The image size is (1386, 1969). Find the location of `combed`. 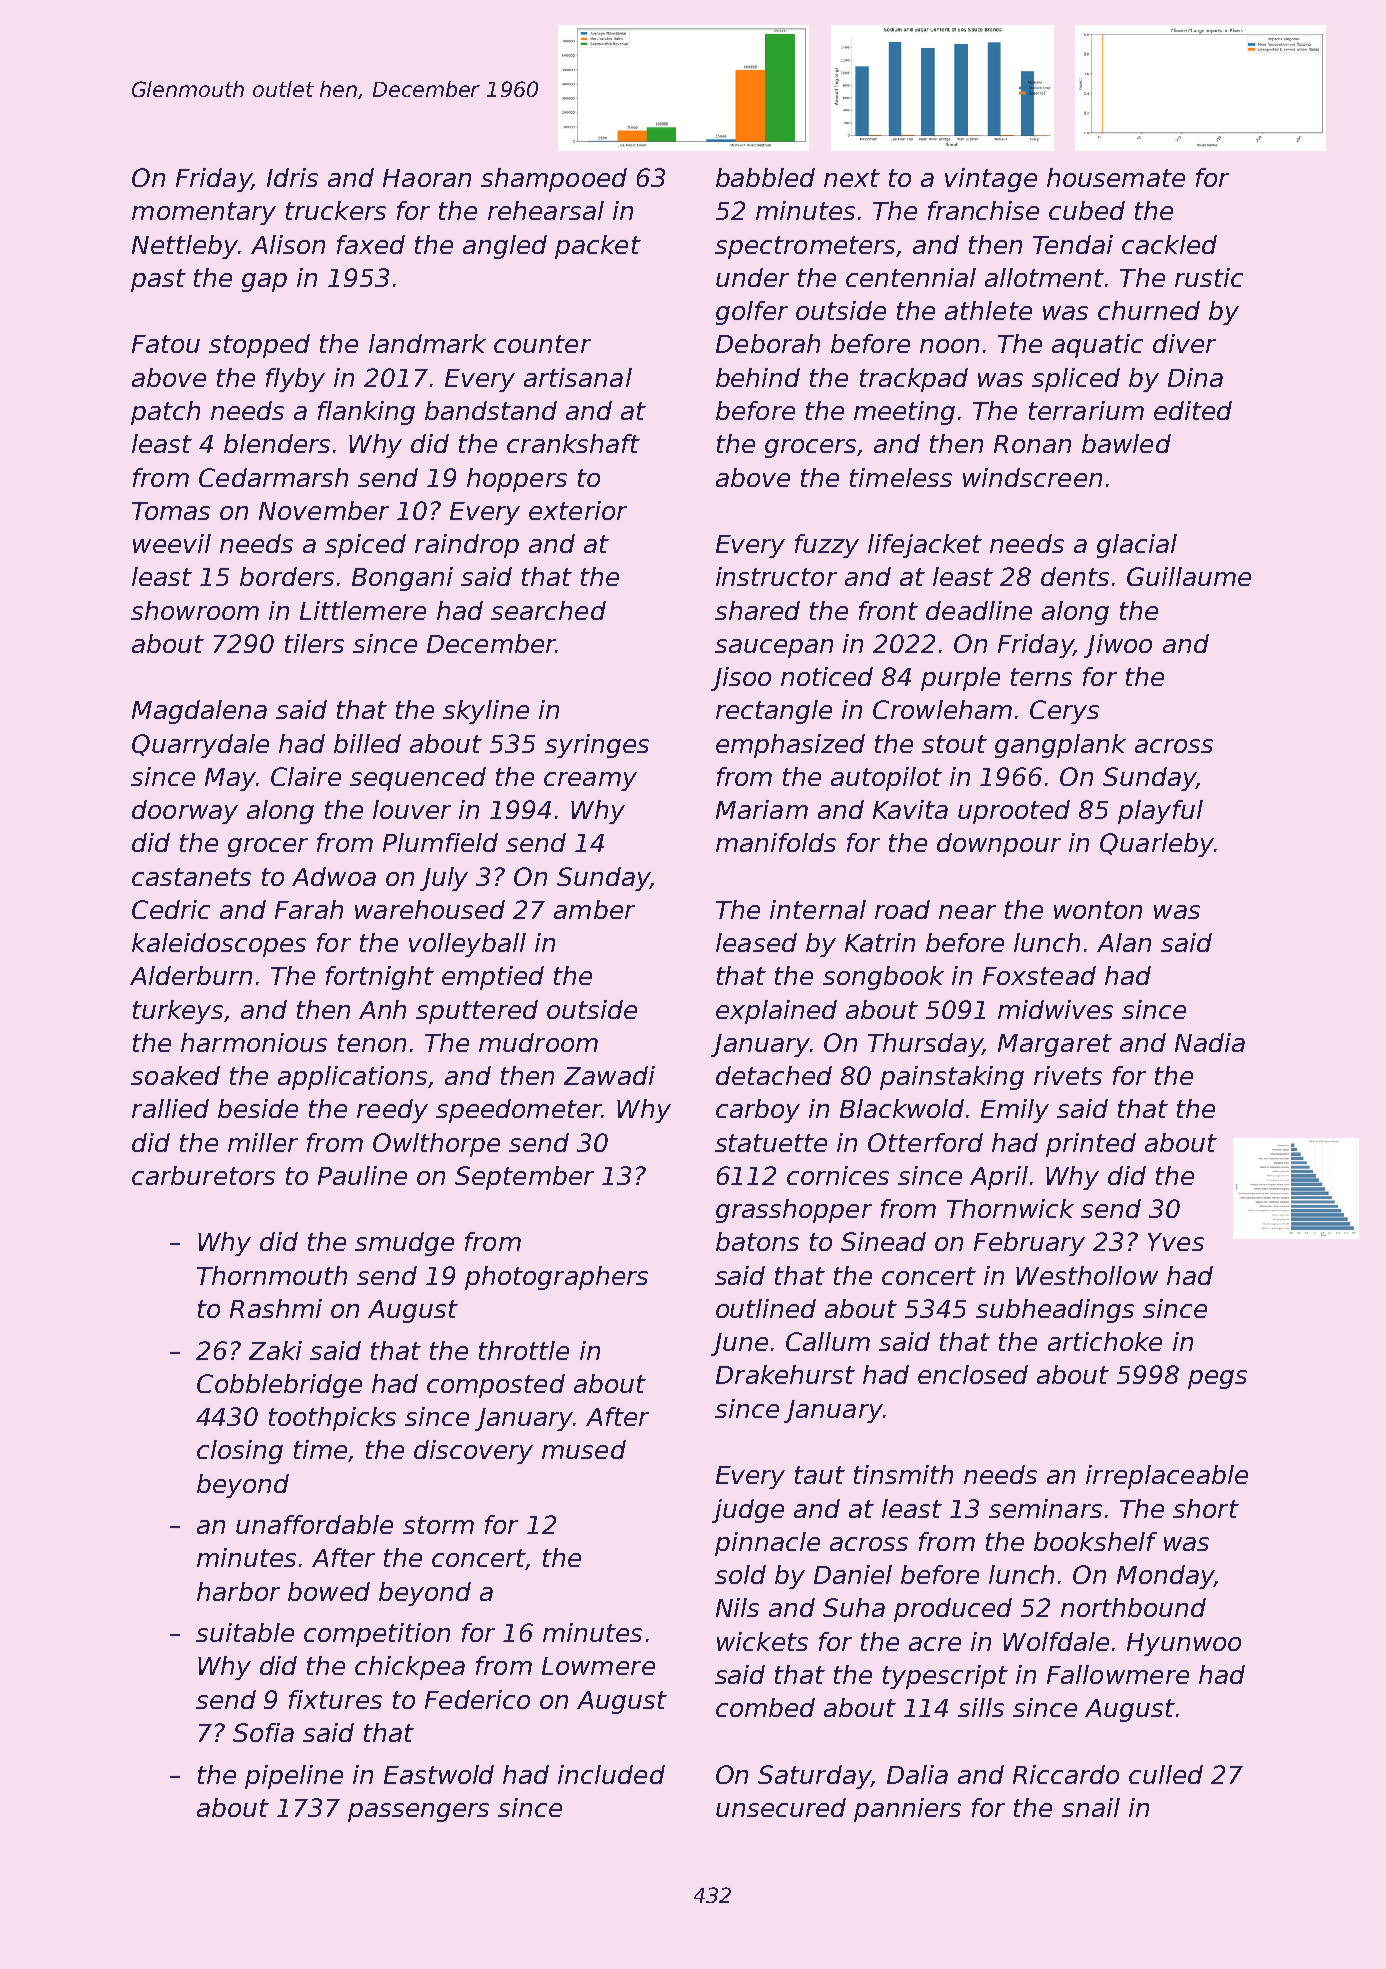

combed is located at coordinates (765, 1707).
